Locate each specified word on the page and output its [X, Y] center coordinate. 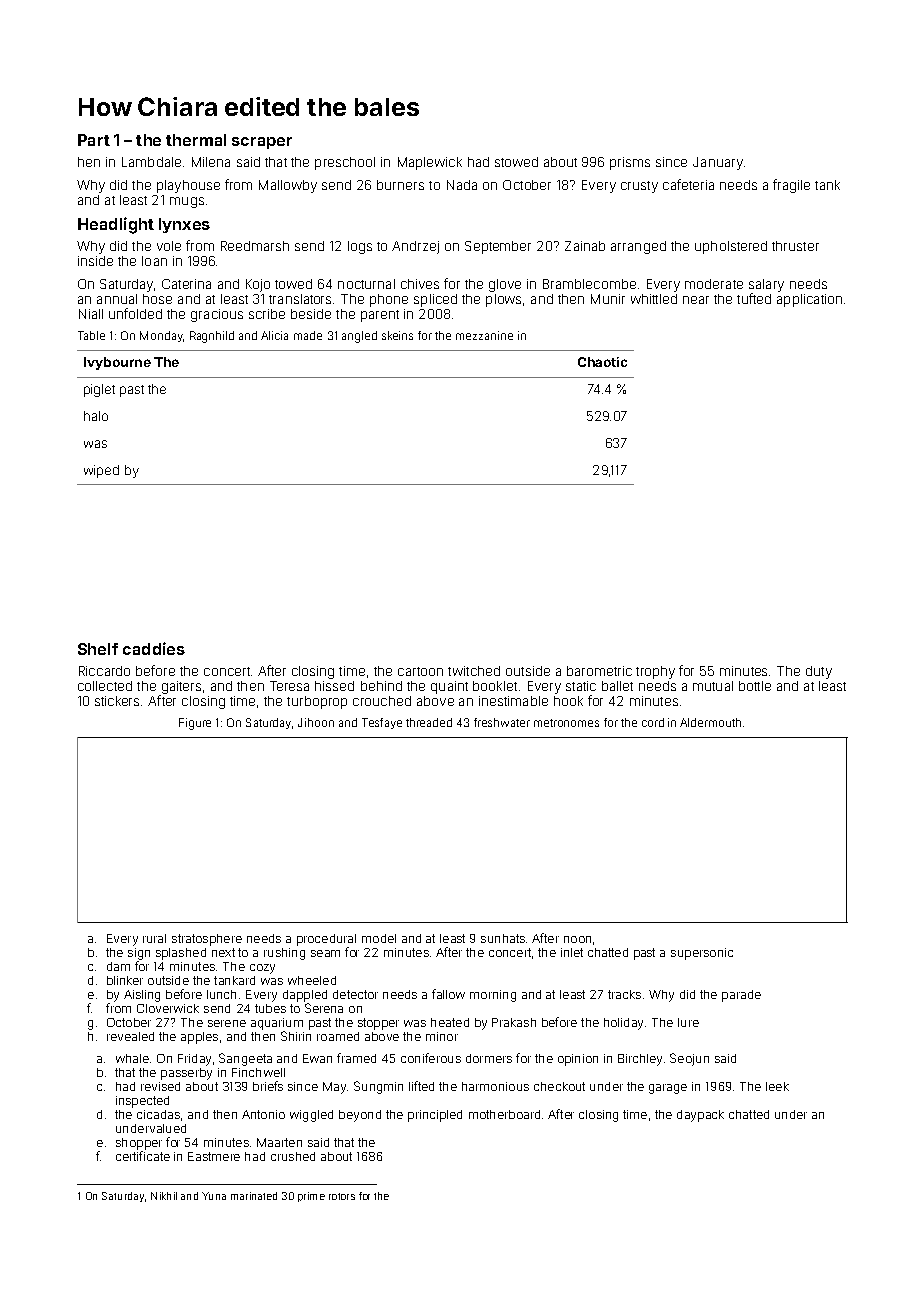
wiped [101, 471]
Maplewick [430, 163]
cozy [262, 969]
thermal [196, 140]
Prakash [514, 1022]
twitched [474, 671]
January [718, 163]
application [809, 300]
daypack [700, 1116]
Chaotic [602, 362]
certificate [143, 1156]
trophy [655, 672]
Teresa [289, 686]
